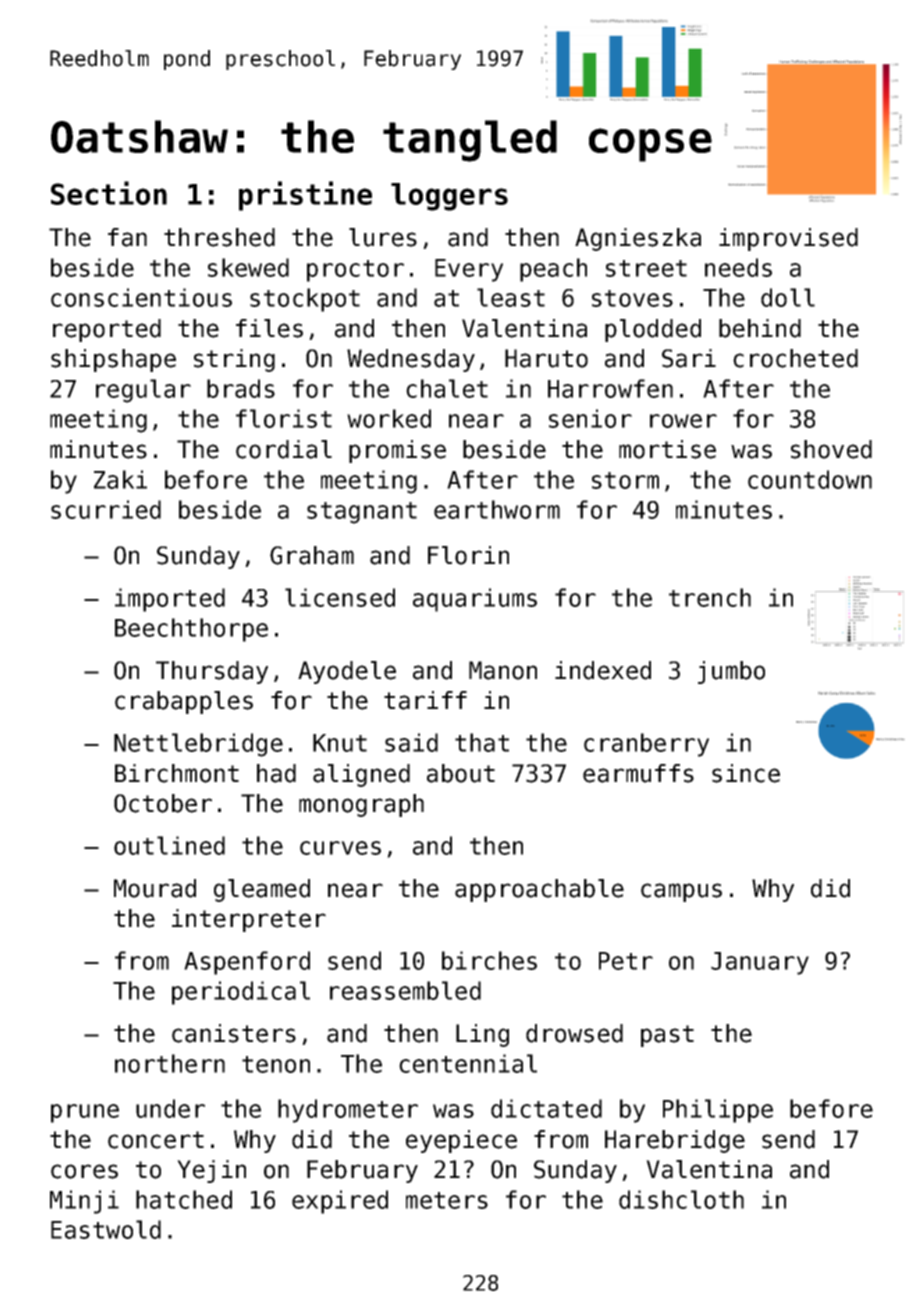  I want to click on past, so click(667, 1036).
